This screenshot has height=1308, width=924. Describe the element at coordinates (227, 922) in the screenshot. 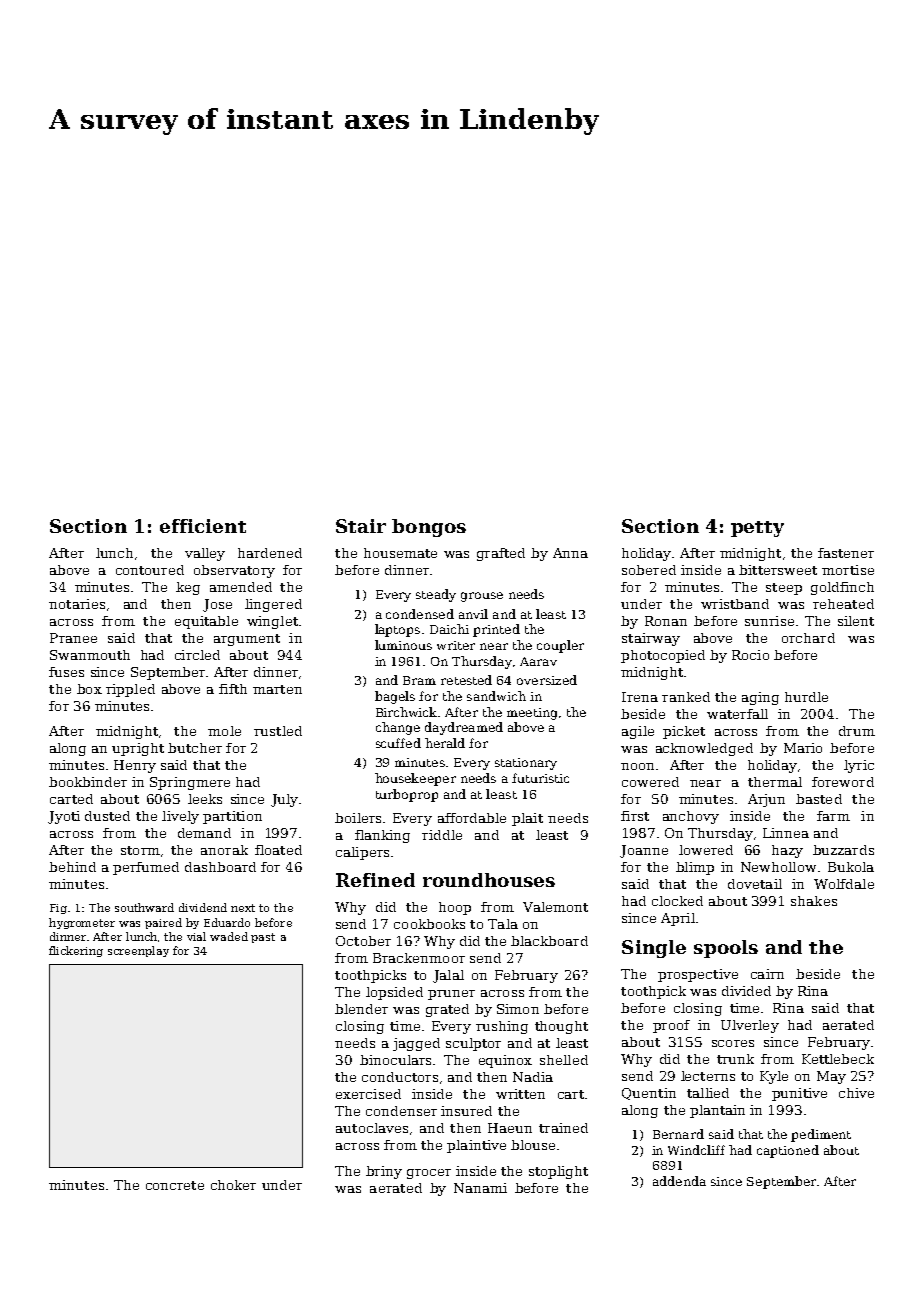

I see `Eduardo` at that location.
